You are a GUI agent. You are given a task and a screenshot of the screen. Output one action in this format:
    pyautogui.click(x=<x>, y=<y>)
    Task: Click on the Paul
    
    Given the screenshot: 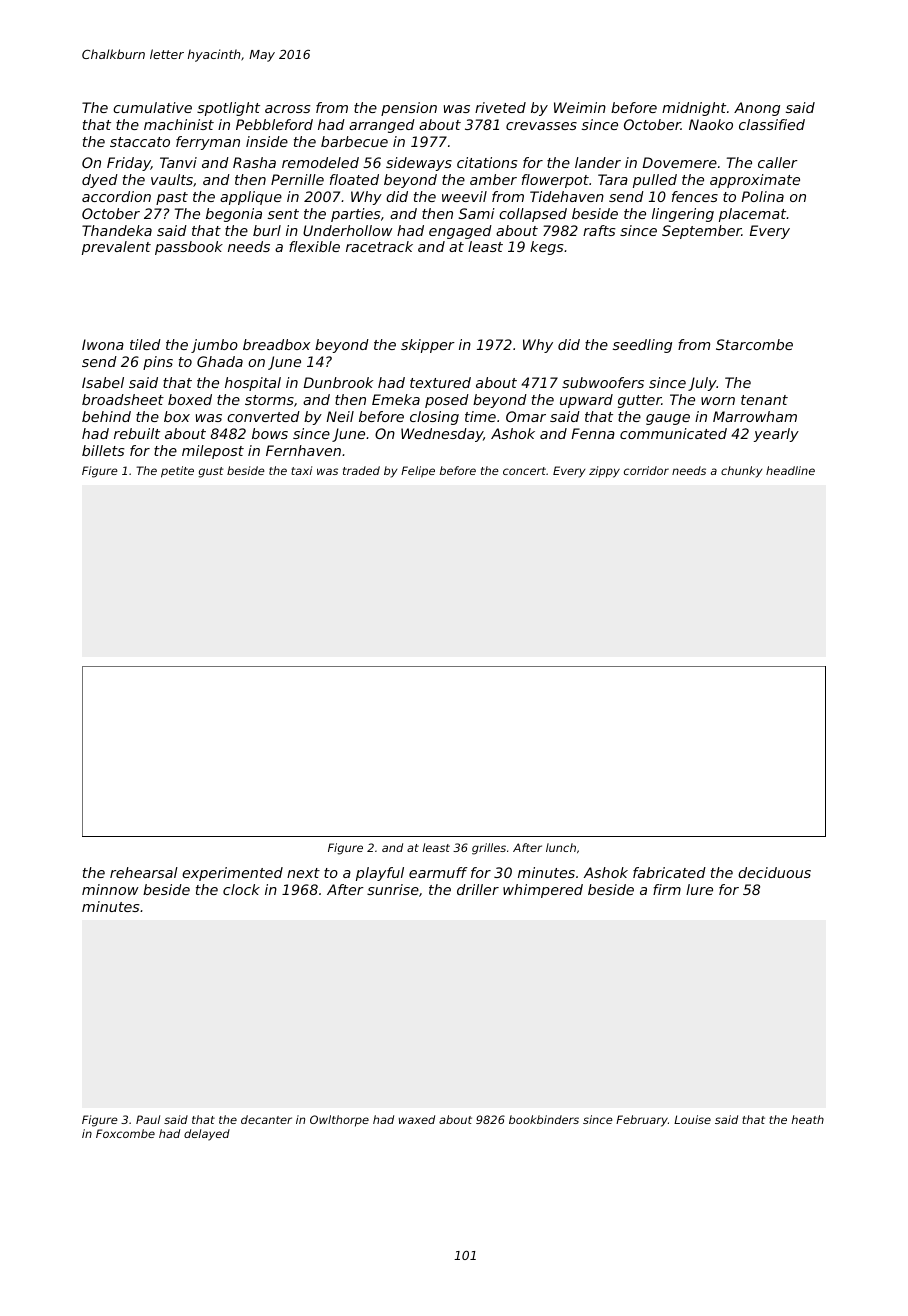 What is the action you would take?
    pyautogui.click(x=148, y=1119)
